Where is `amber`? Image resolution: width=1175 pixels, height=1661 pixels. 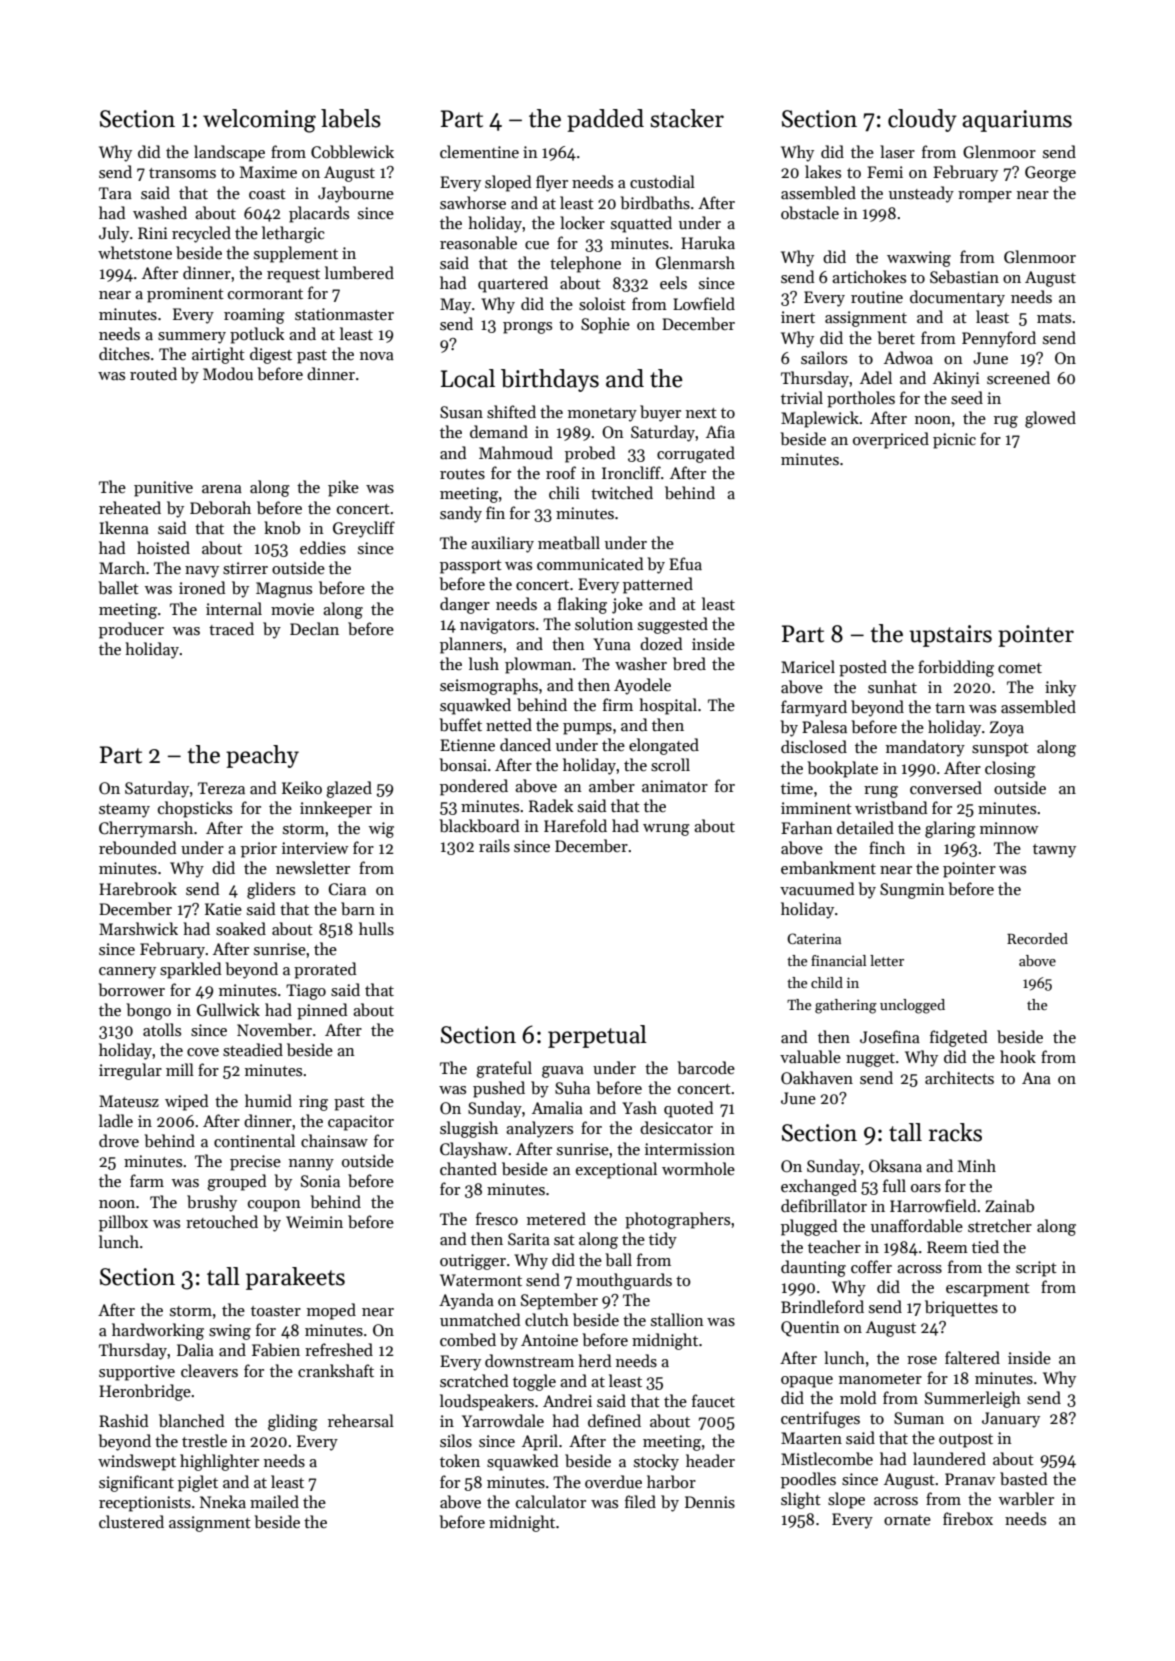 amber is located at coordinates (612, 785).
